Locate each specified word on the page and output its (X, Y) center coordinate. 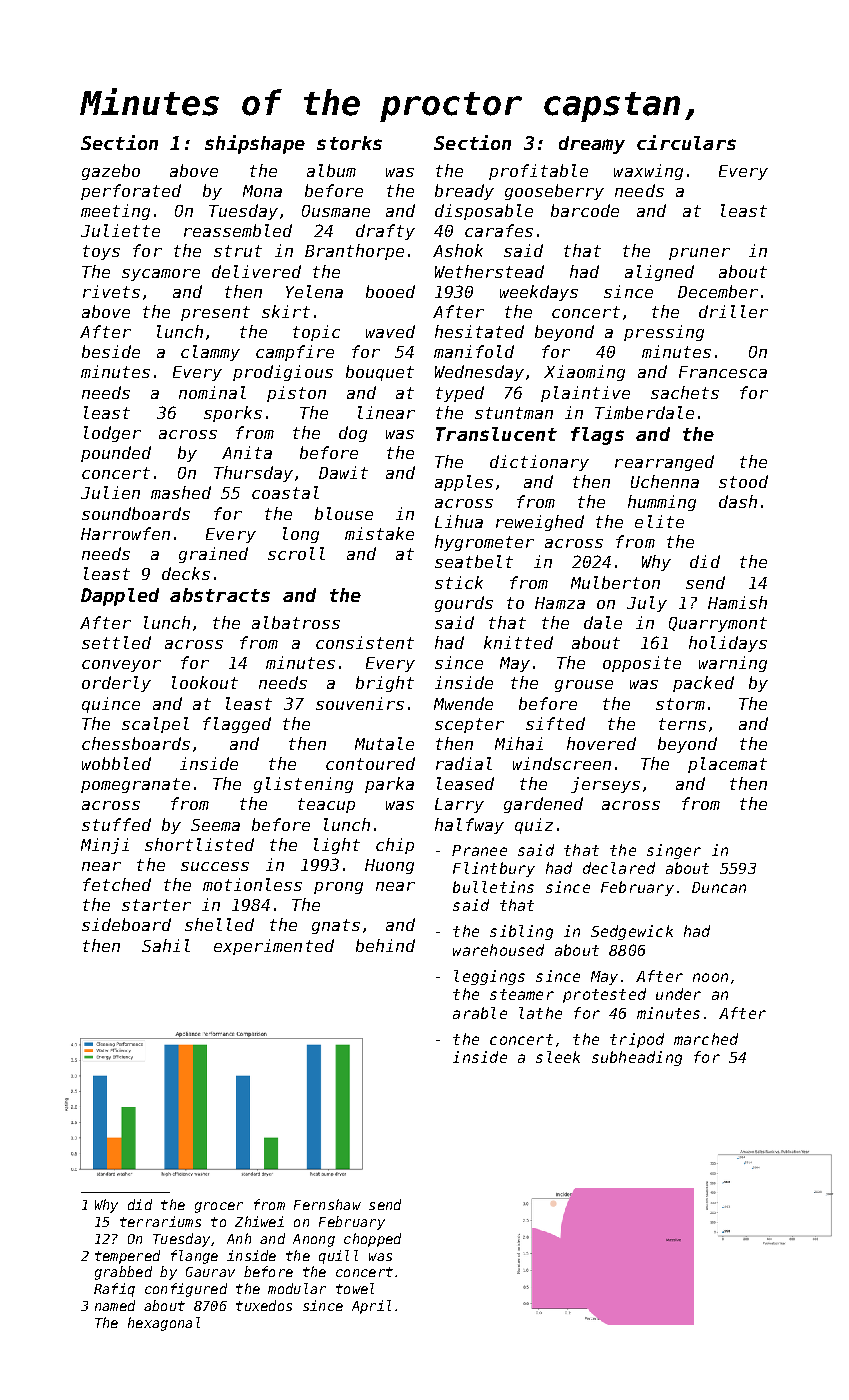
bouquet (380, 373)
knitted (518, 642)
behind (385, 945)
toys (101, 252)
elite (659, 521)
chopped (372, 1240)
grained (213, 555)
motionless (252, 884)
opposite (642, 664)
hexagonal (164, 1324)
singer (674, 851)
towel (355, 1288)
